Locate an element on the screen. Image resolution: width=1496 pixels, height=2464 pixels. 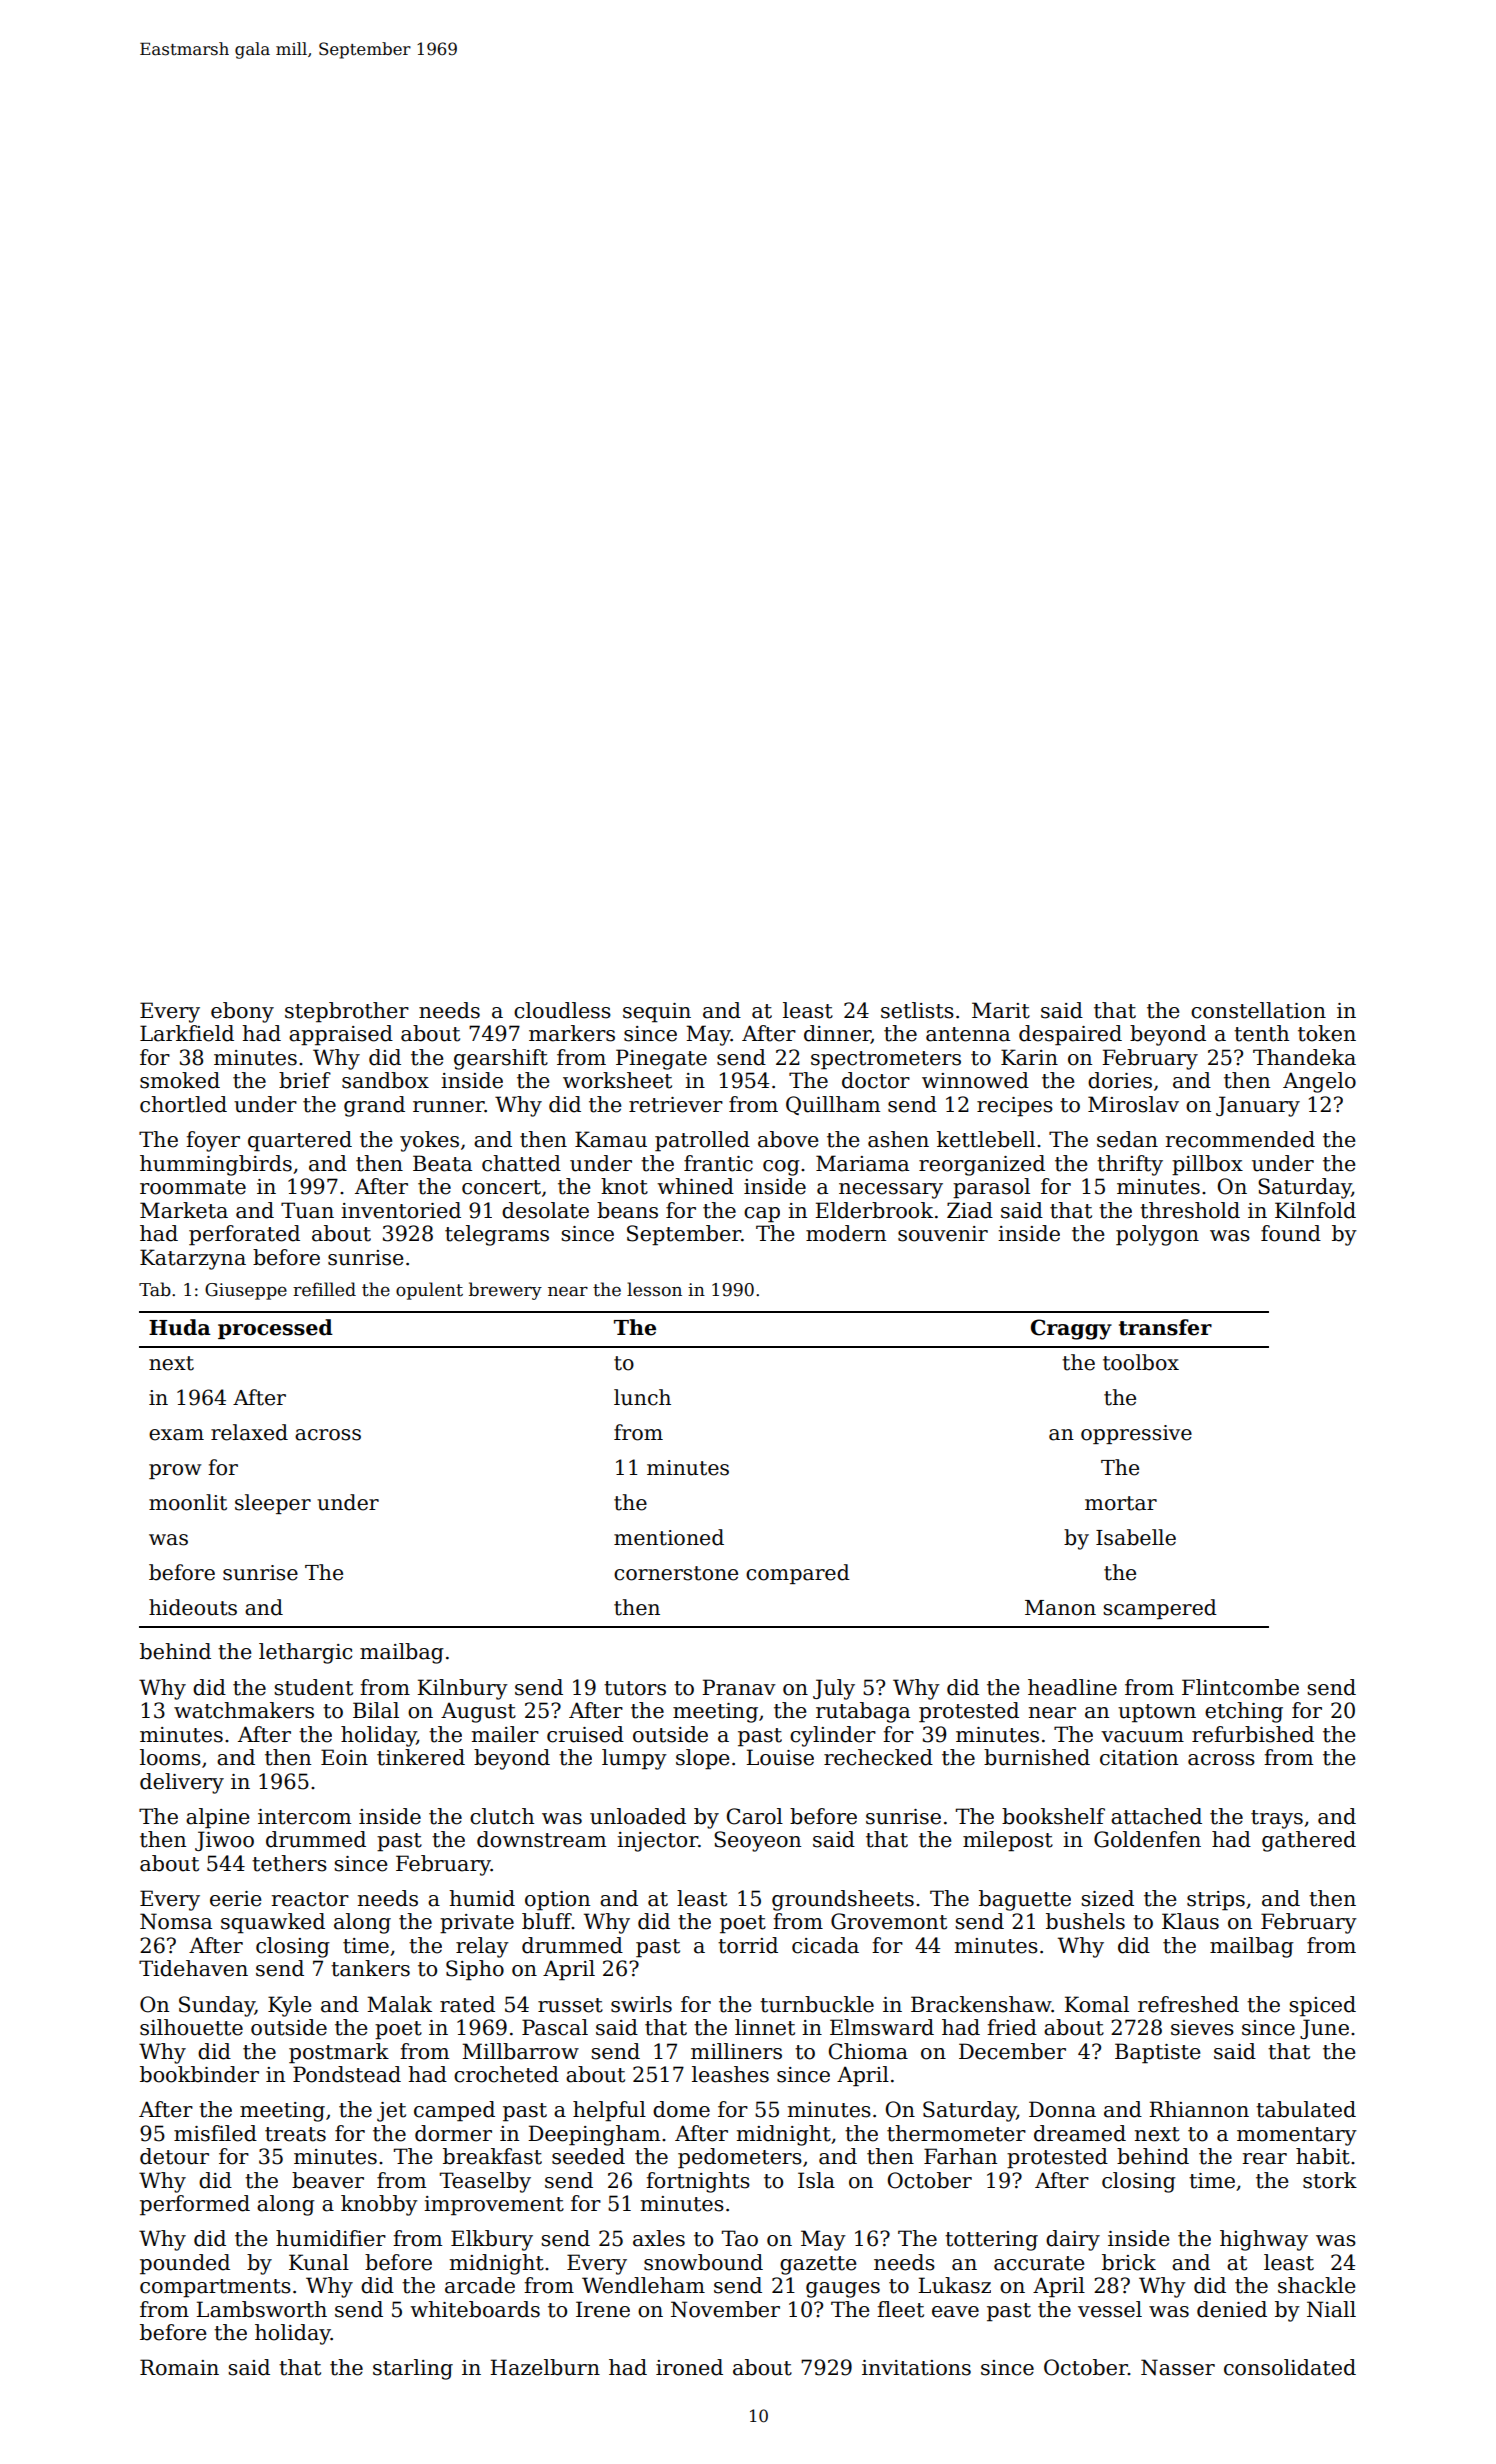
compared is located at coordinates (798, 1574).
